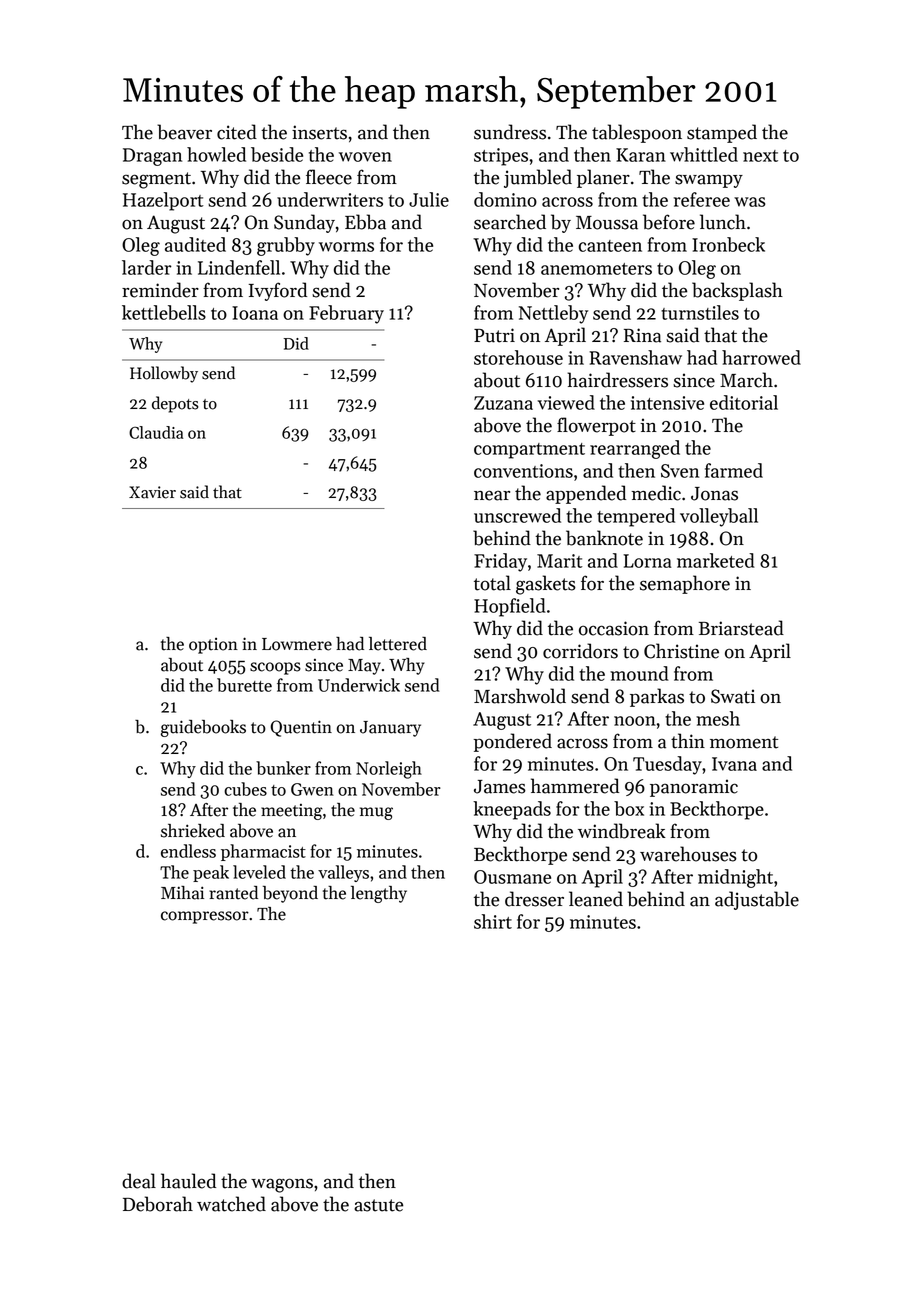 This page has width=924, height=1308. Describe the element at coordinates (231, 1204) in the page. I see `watched` at that location.
